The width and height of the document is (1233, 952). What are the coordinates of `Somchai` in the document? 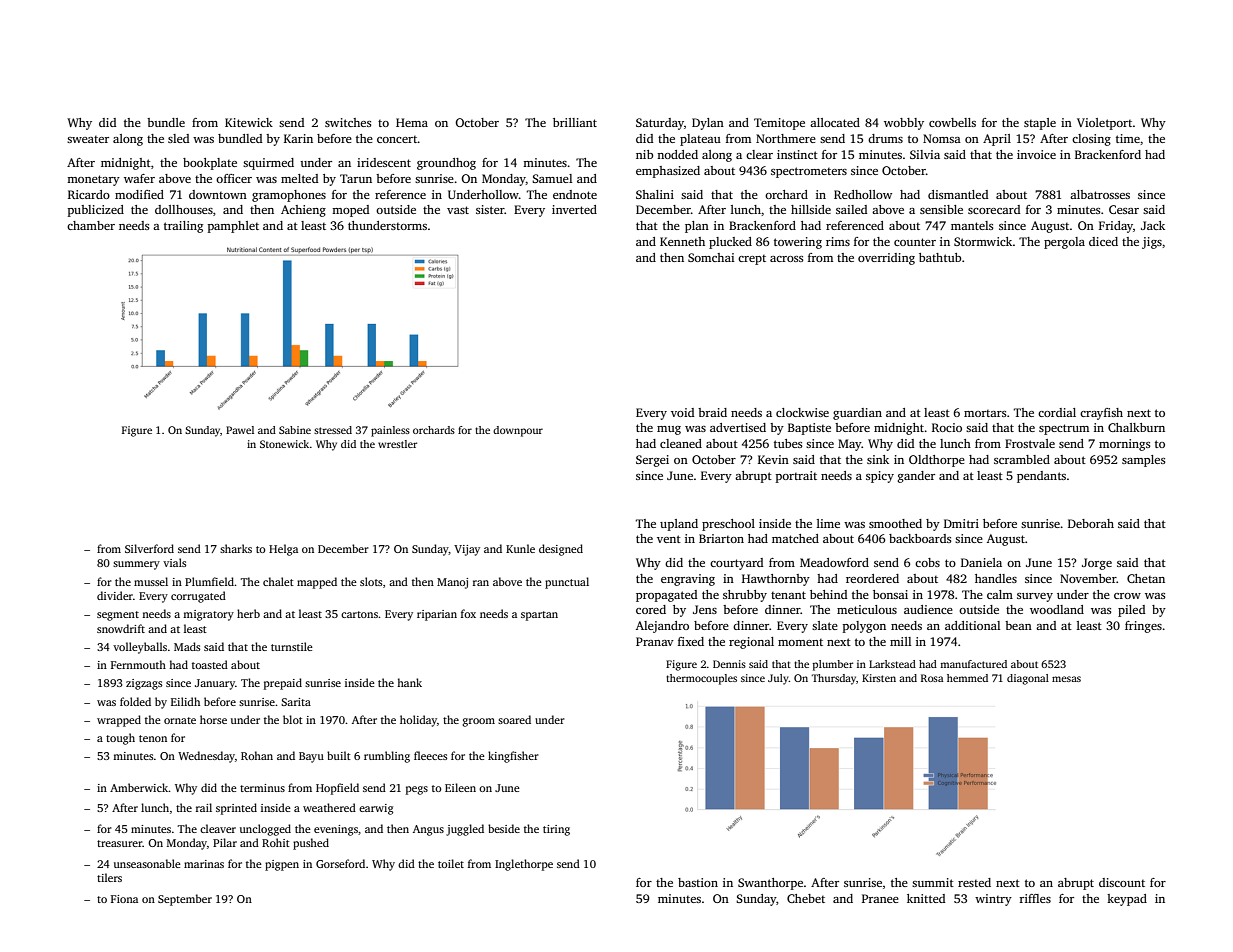 It's located at (711, 257).
